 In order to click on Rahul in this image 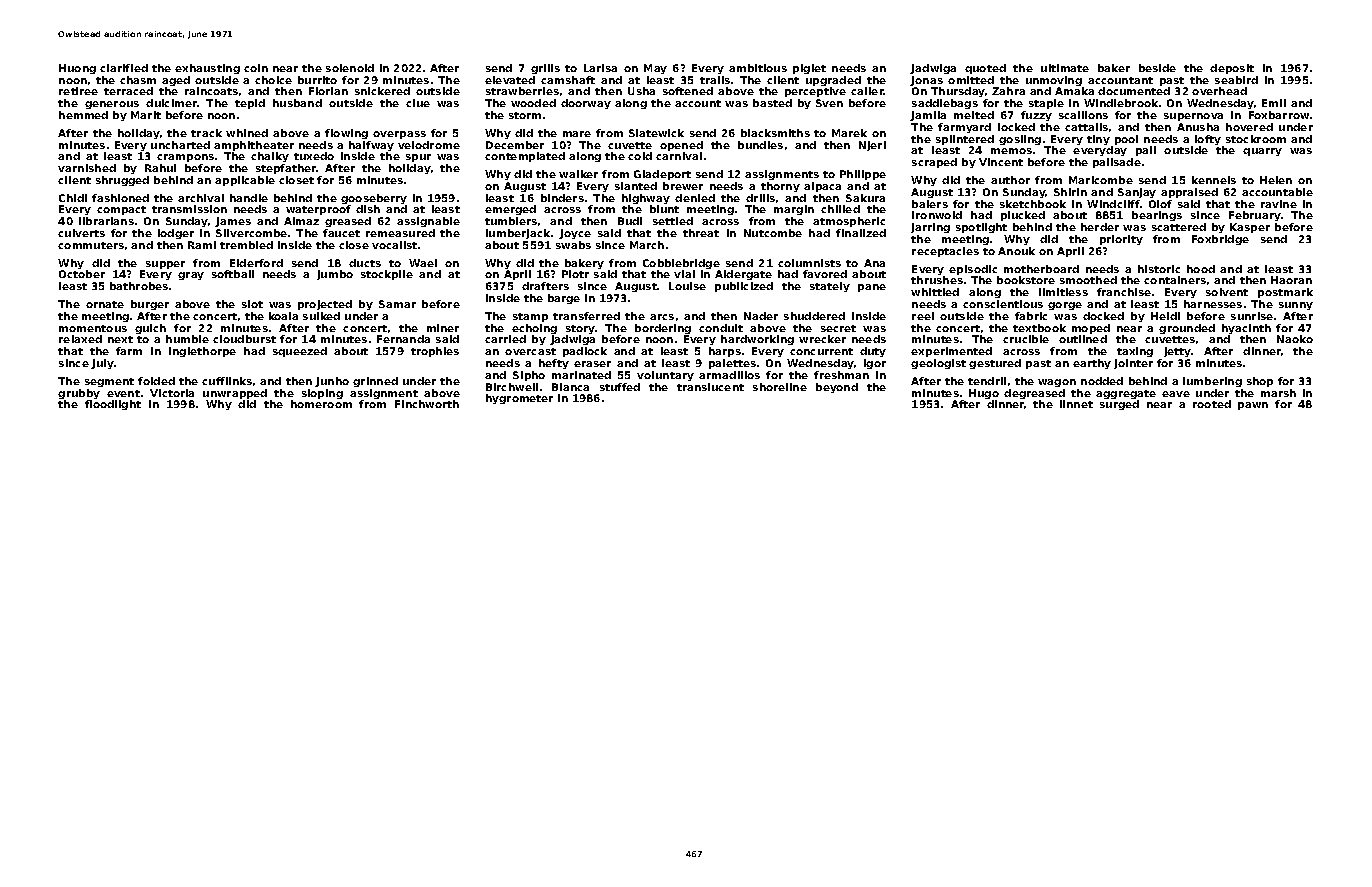, I will do `click(160, 168)`.
